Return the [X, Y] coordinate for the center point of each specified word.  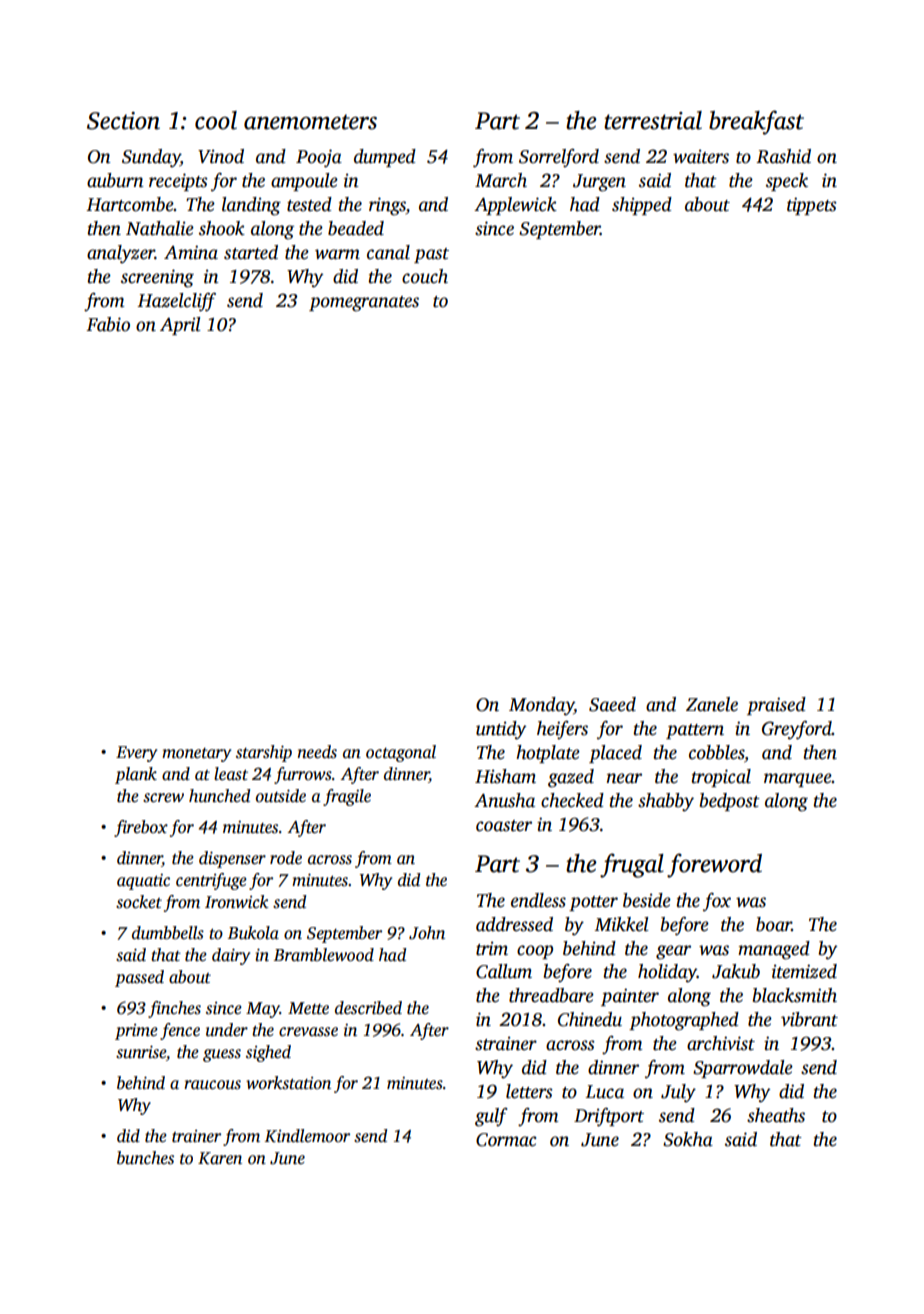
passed [139, 978]
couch [425, 276]
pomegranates [364, 304]
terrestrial [653, 120]
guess [222, 1055]
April [180, 326]
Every [136, 754]
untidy [501, 730]
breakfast [756, 122]
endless [538, 900]
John [427, 933]
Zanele [712, 704]
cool [216, 120]
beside [647, 900]
